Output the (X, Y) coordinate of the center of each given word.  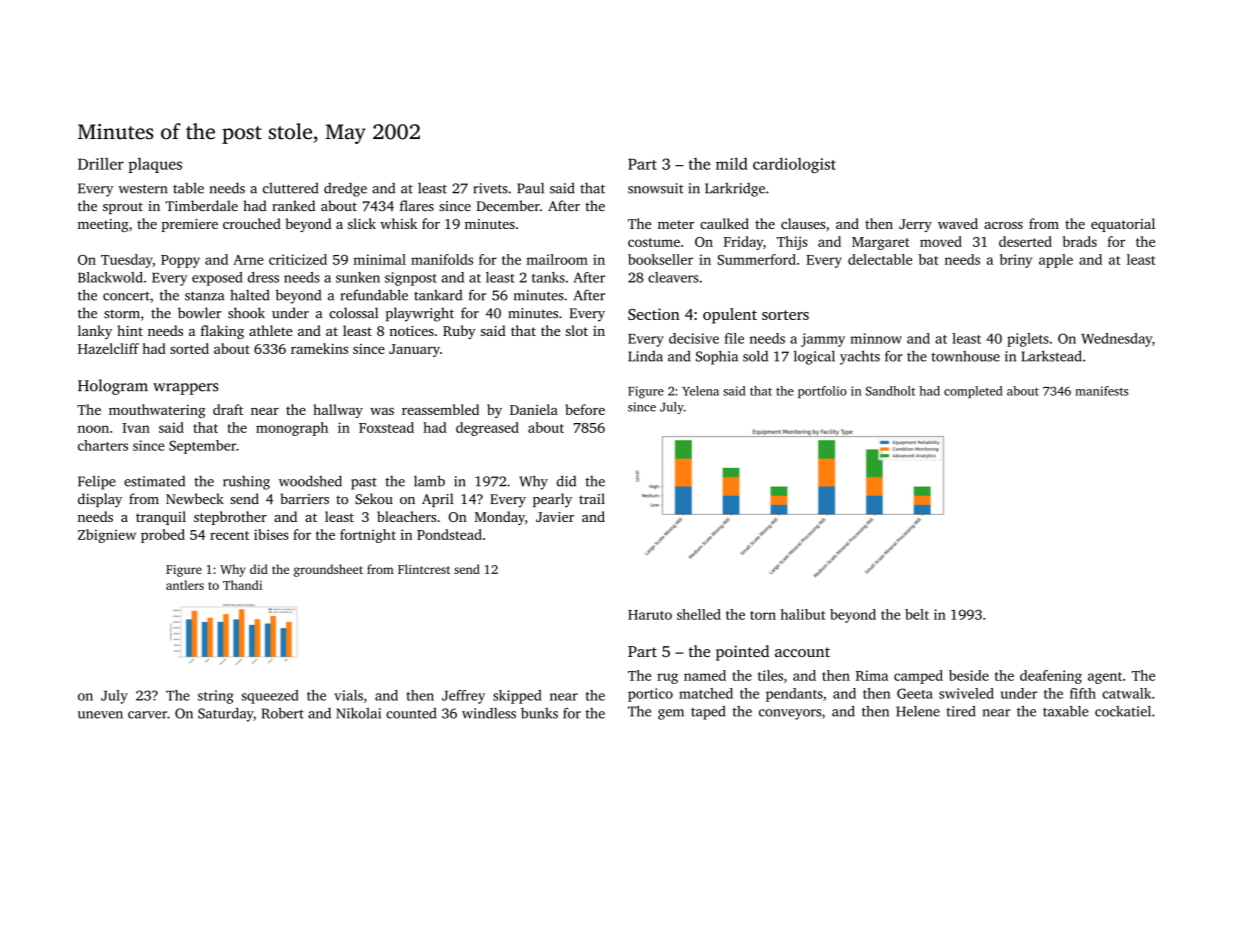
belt (917, 614)
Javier (555, 517)
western (142, 189)
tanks (548, 277)
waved (958, 223)
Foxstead (386, 427)
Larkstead (1052, 356)
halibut (803, 614)
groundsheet (328, 570)
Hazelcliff (108, 348)
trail (592, 498)
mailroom (557, 259)
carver (147, 715)
